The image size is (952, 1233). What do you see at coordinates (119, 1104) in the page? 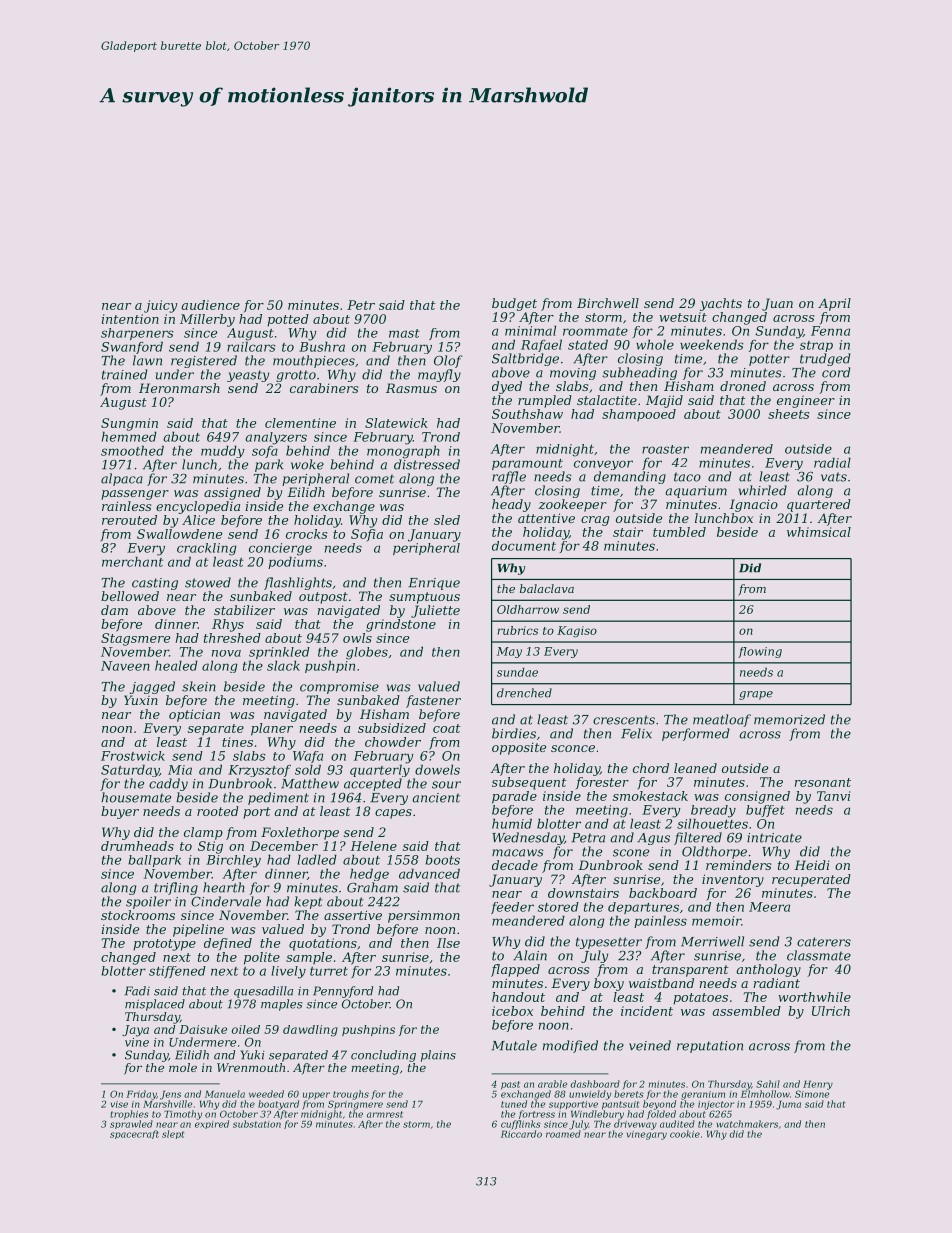
I see `vise` at bounding box center [119, 1104].
